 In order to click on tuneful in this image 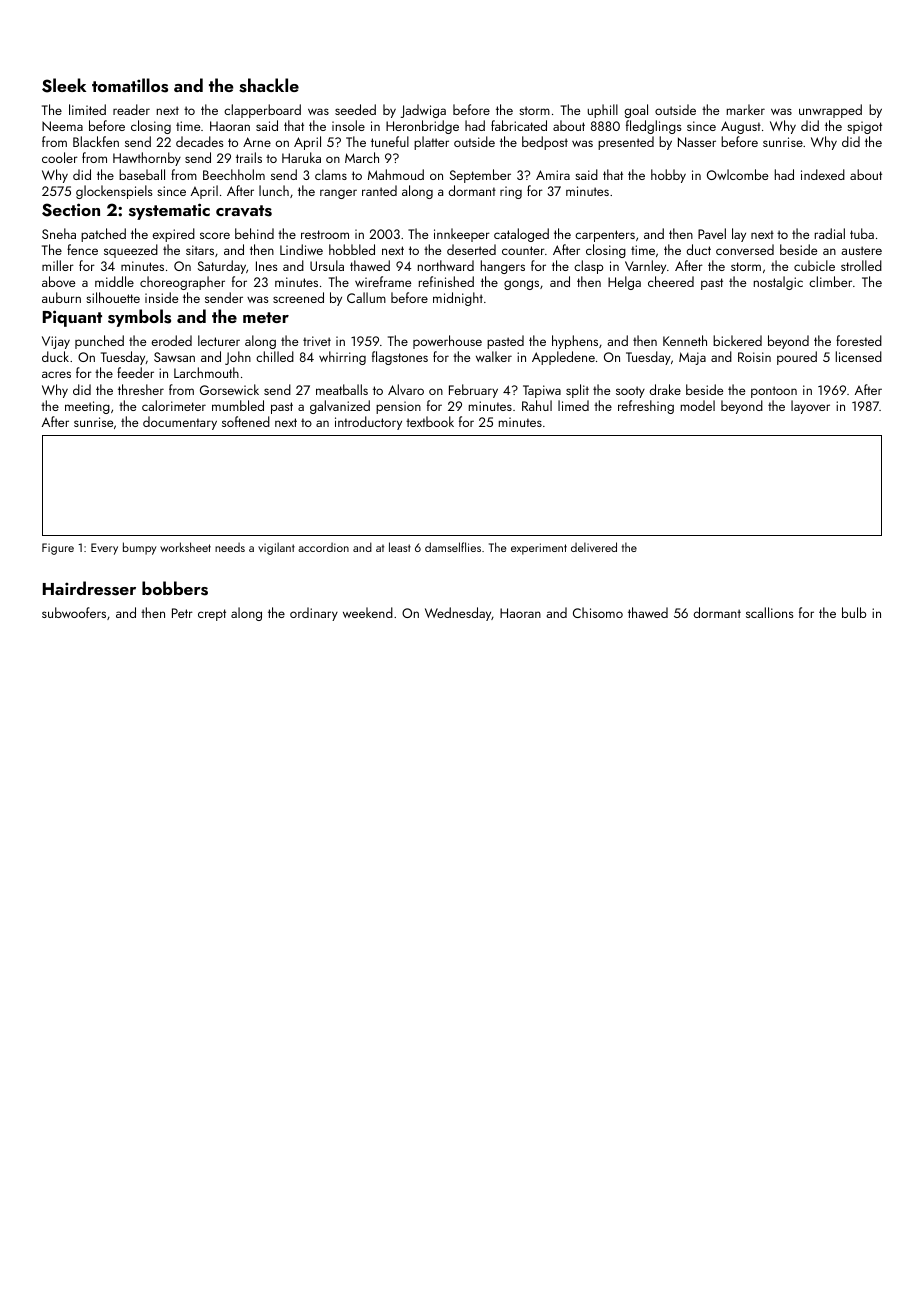, I will do `click(390, 141)`.
